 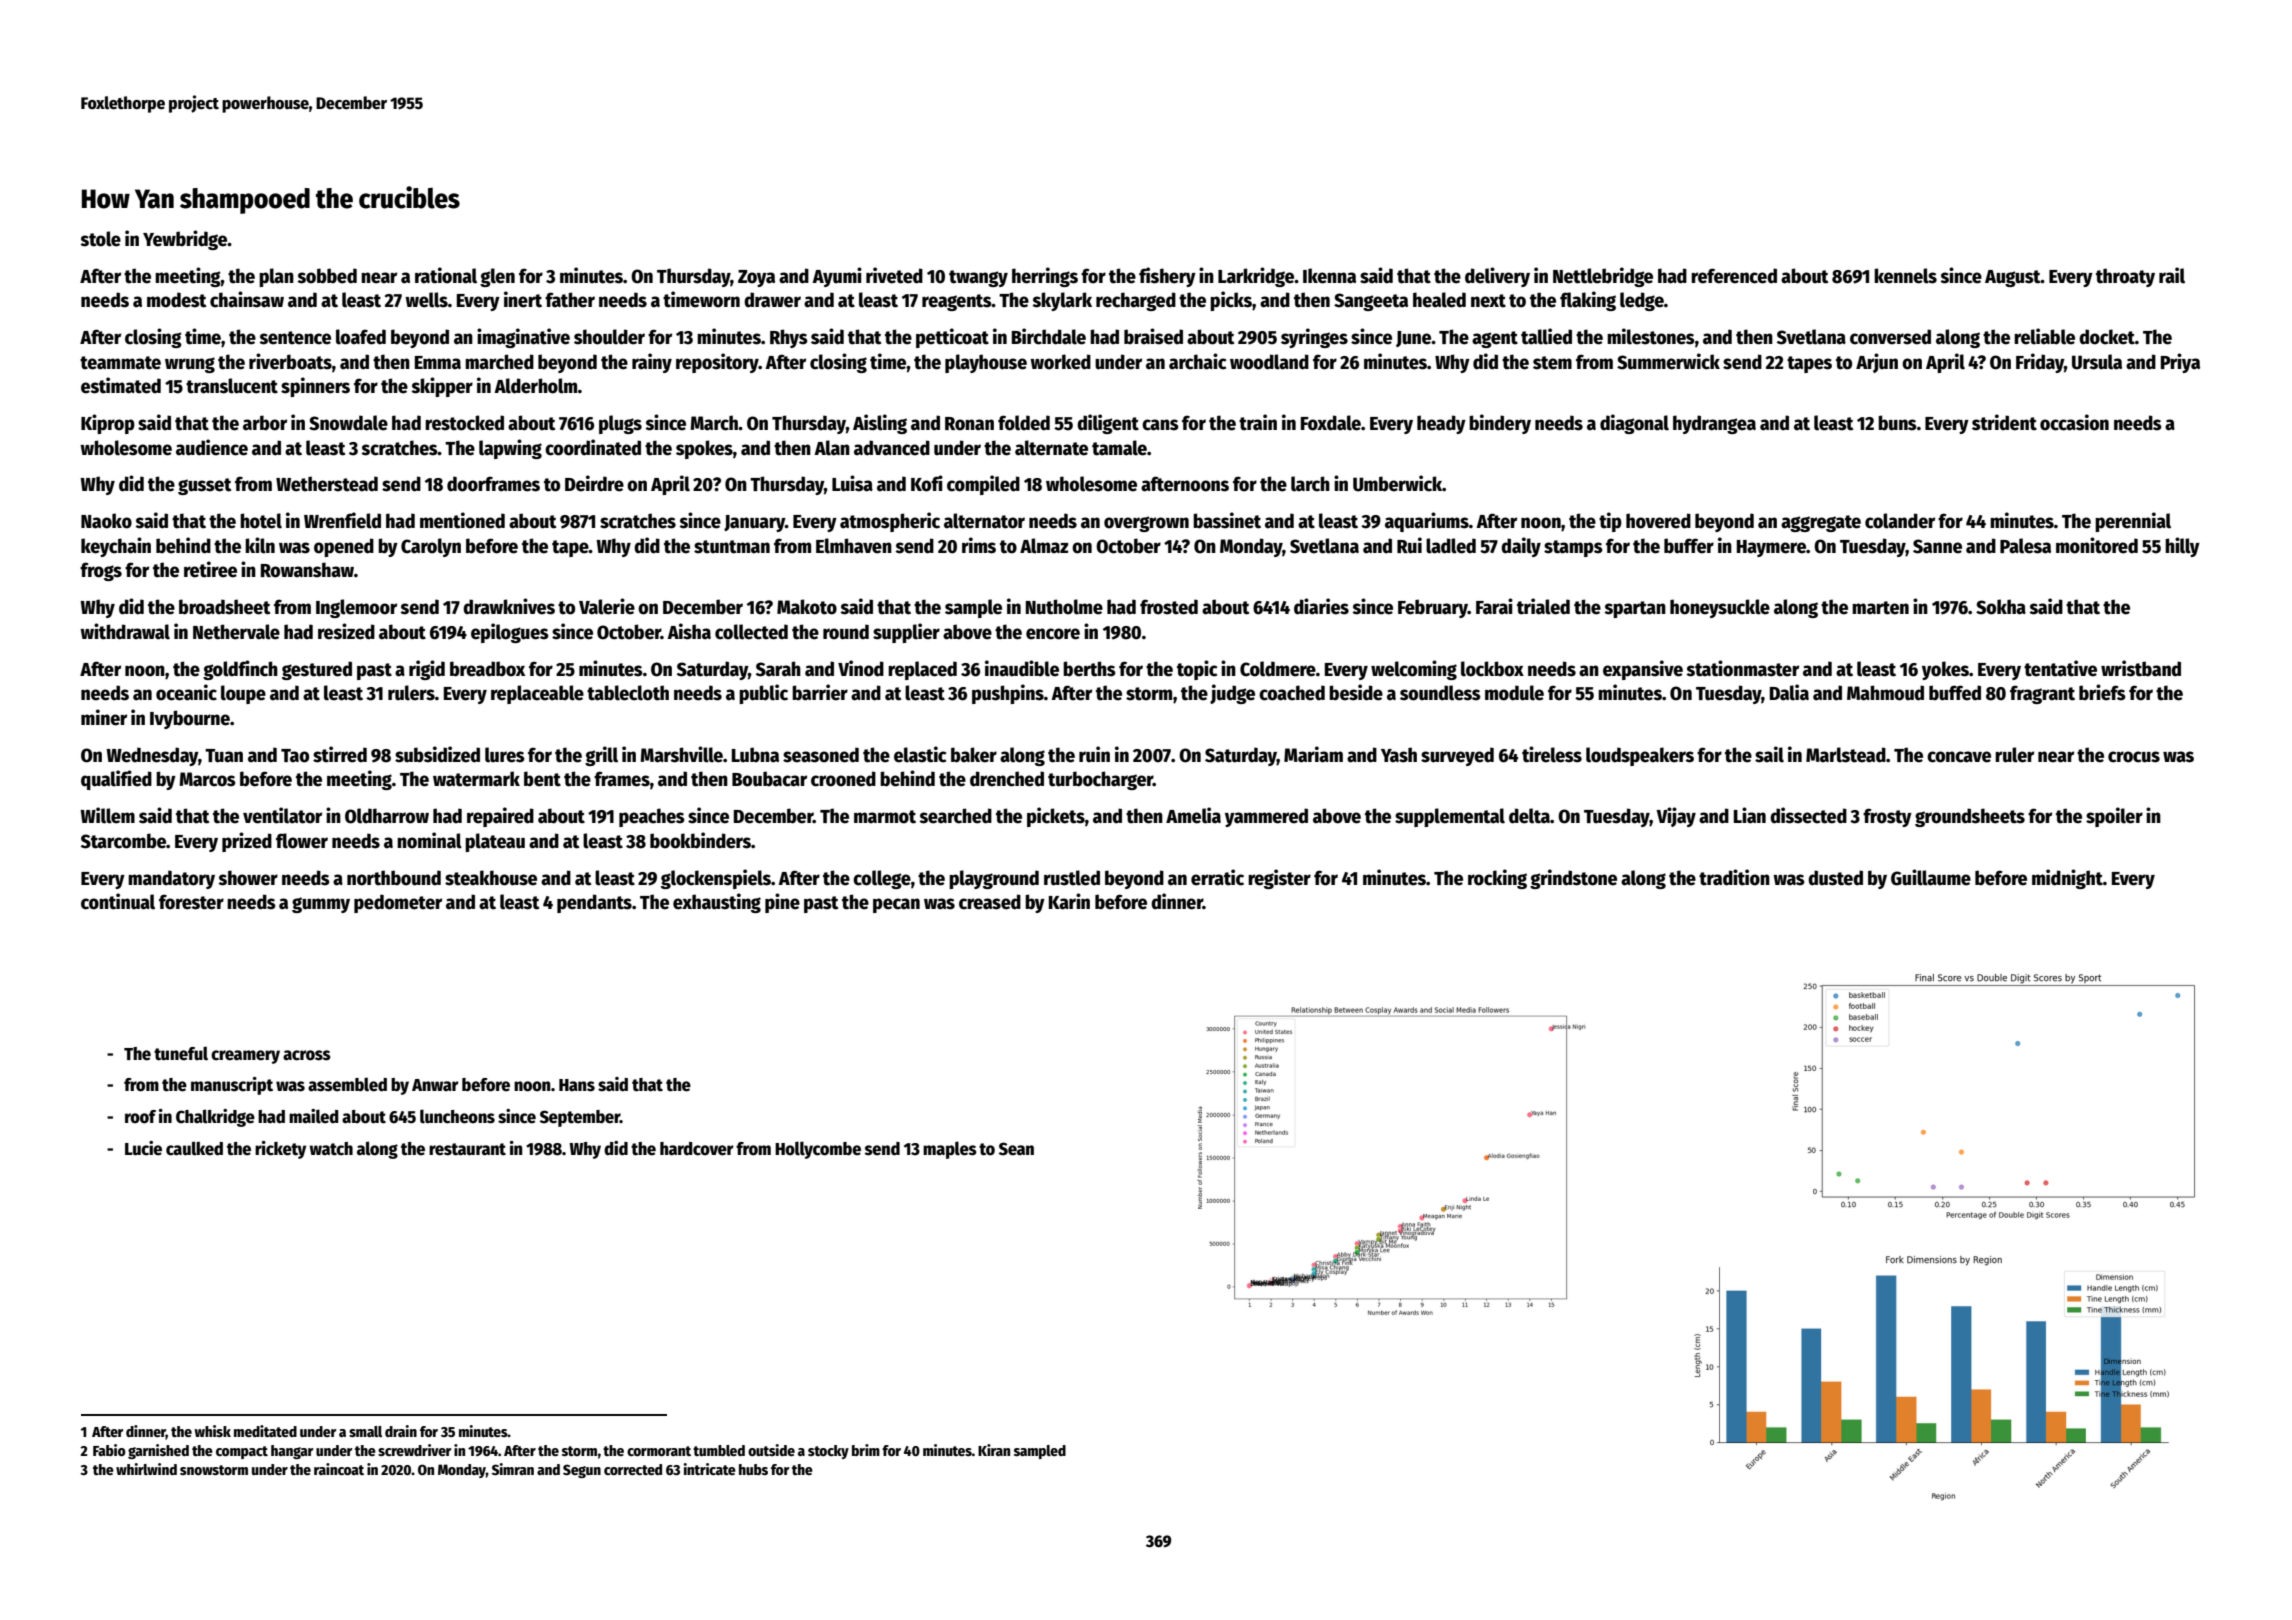 What do you see at coordinates (1931, 877) in the screenshot?
I see `Guillaume` at bounding box center [1931, 877].
